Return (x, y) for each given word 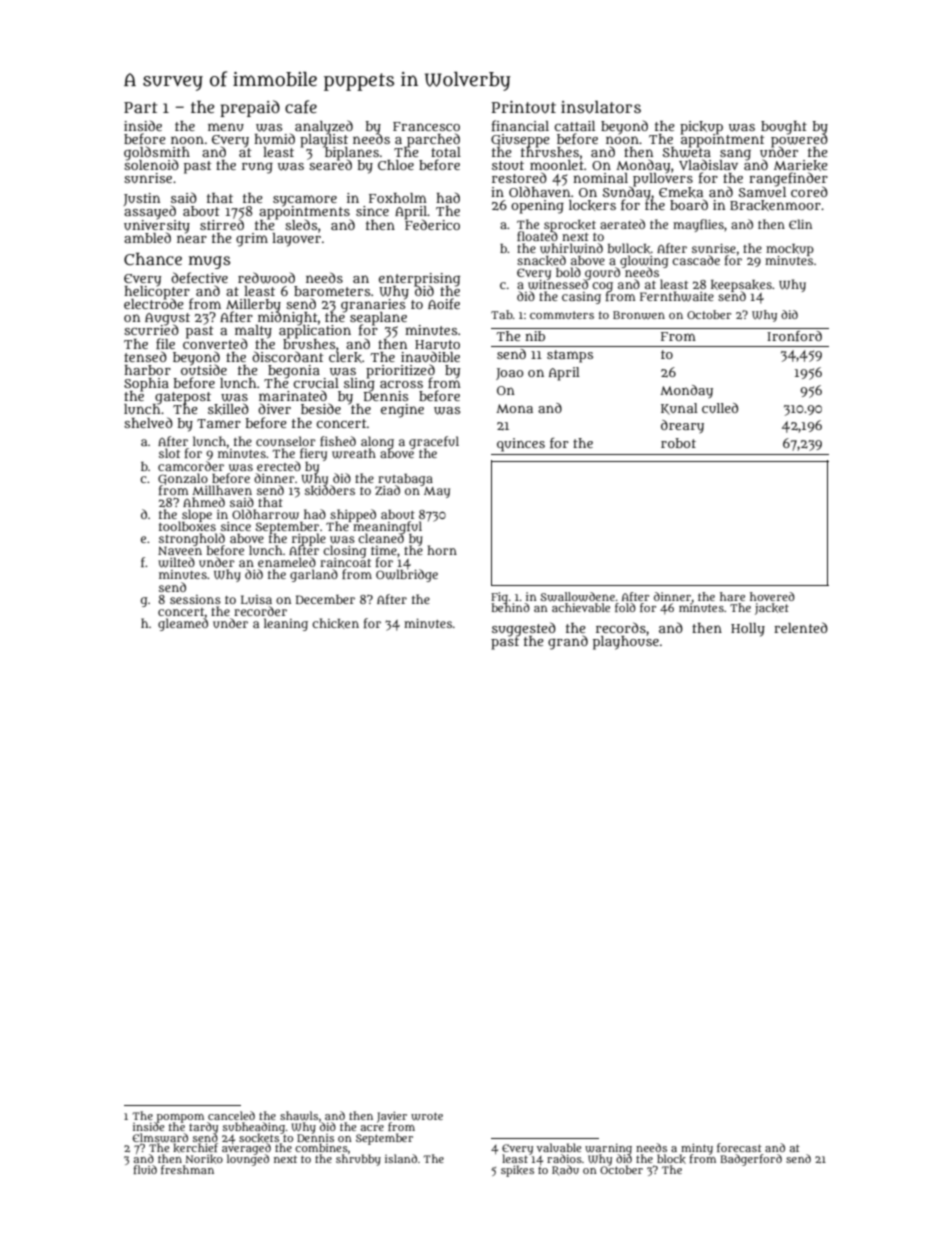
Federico (432, 224)
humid (274, 138)
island (401, 1158)
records (621, 627)
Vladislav (708, 164)
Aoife (444, 303)
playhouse (626, 643)
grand (568, 642)
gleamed (183, 624)
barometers (332, 291)
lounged (248, 1160)
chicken (335, 623)
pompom (180, 1118)
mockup (790, 249)
